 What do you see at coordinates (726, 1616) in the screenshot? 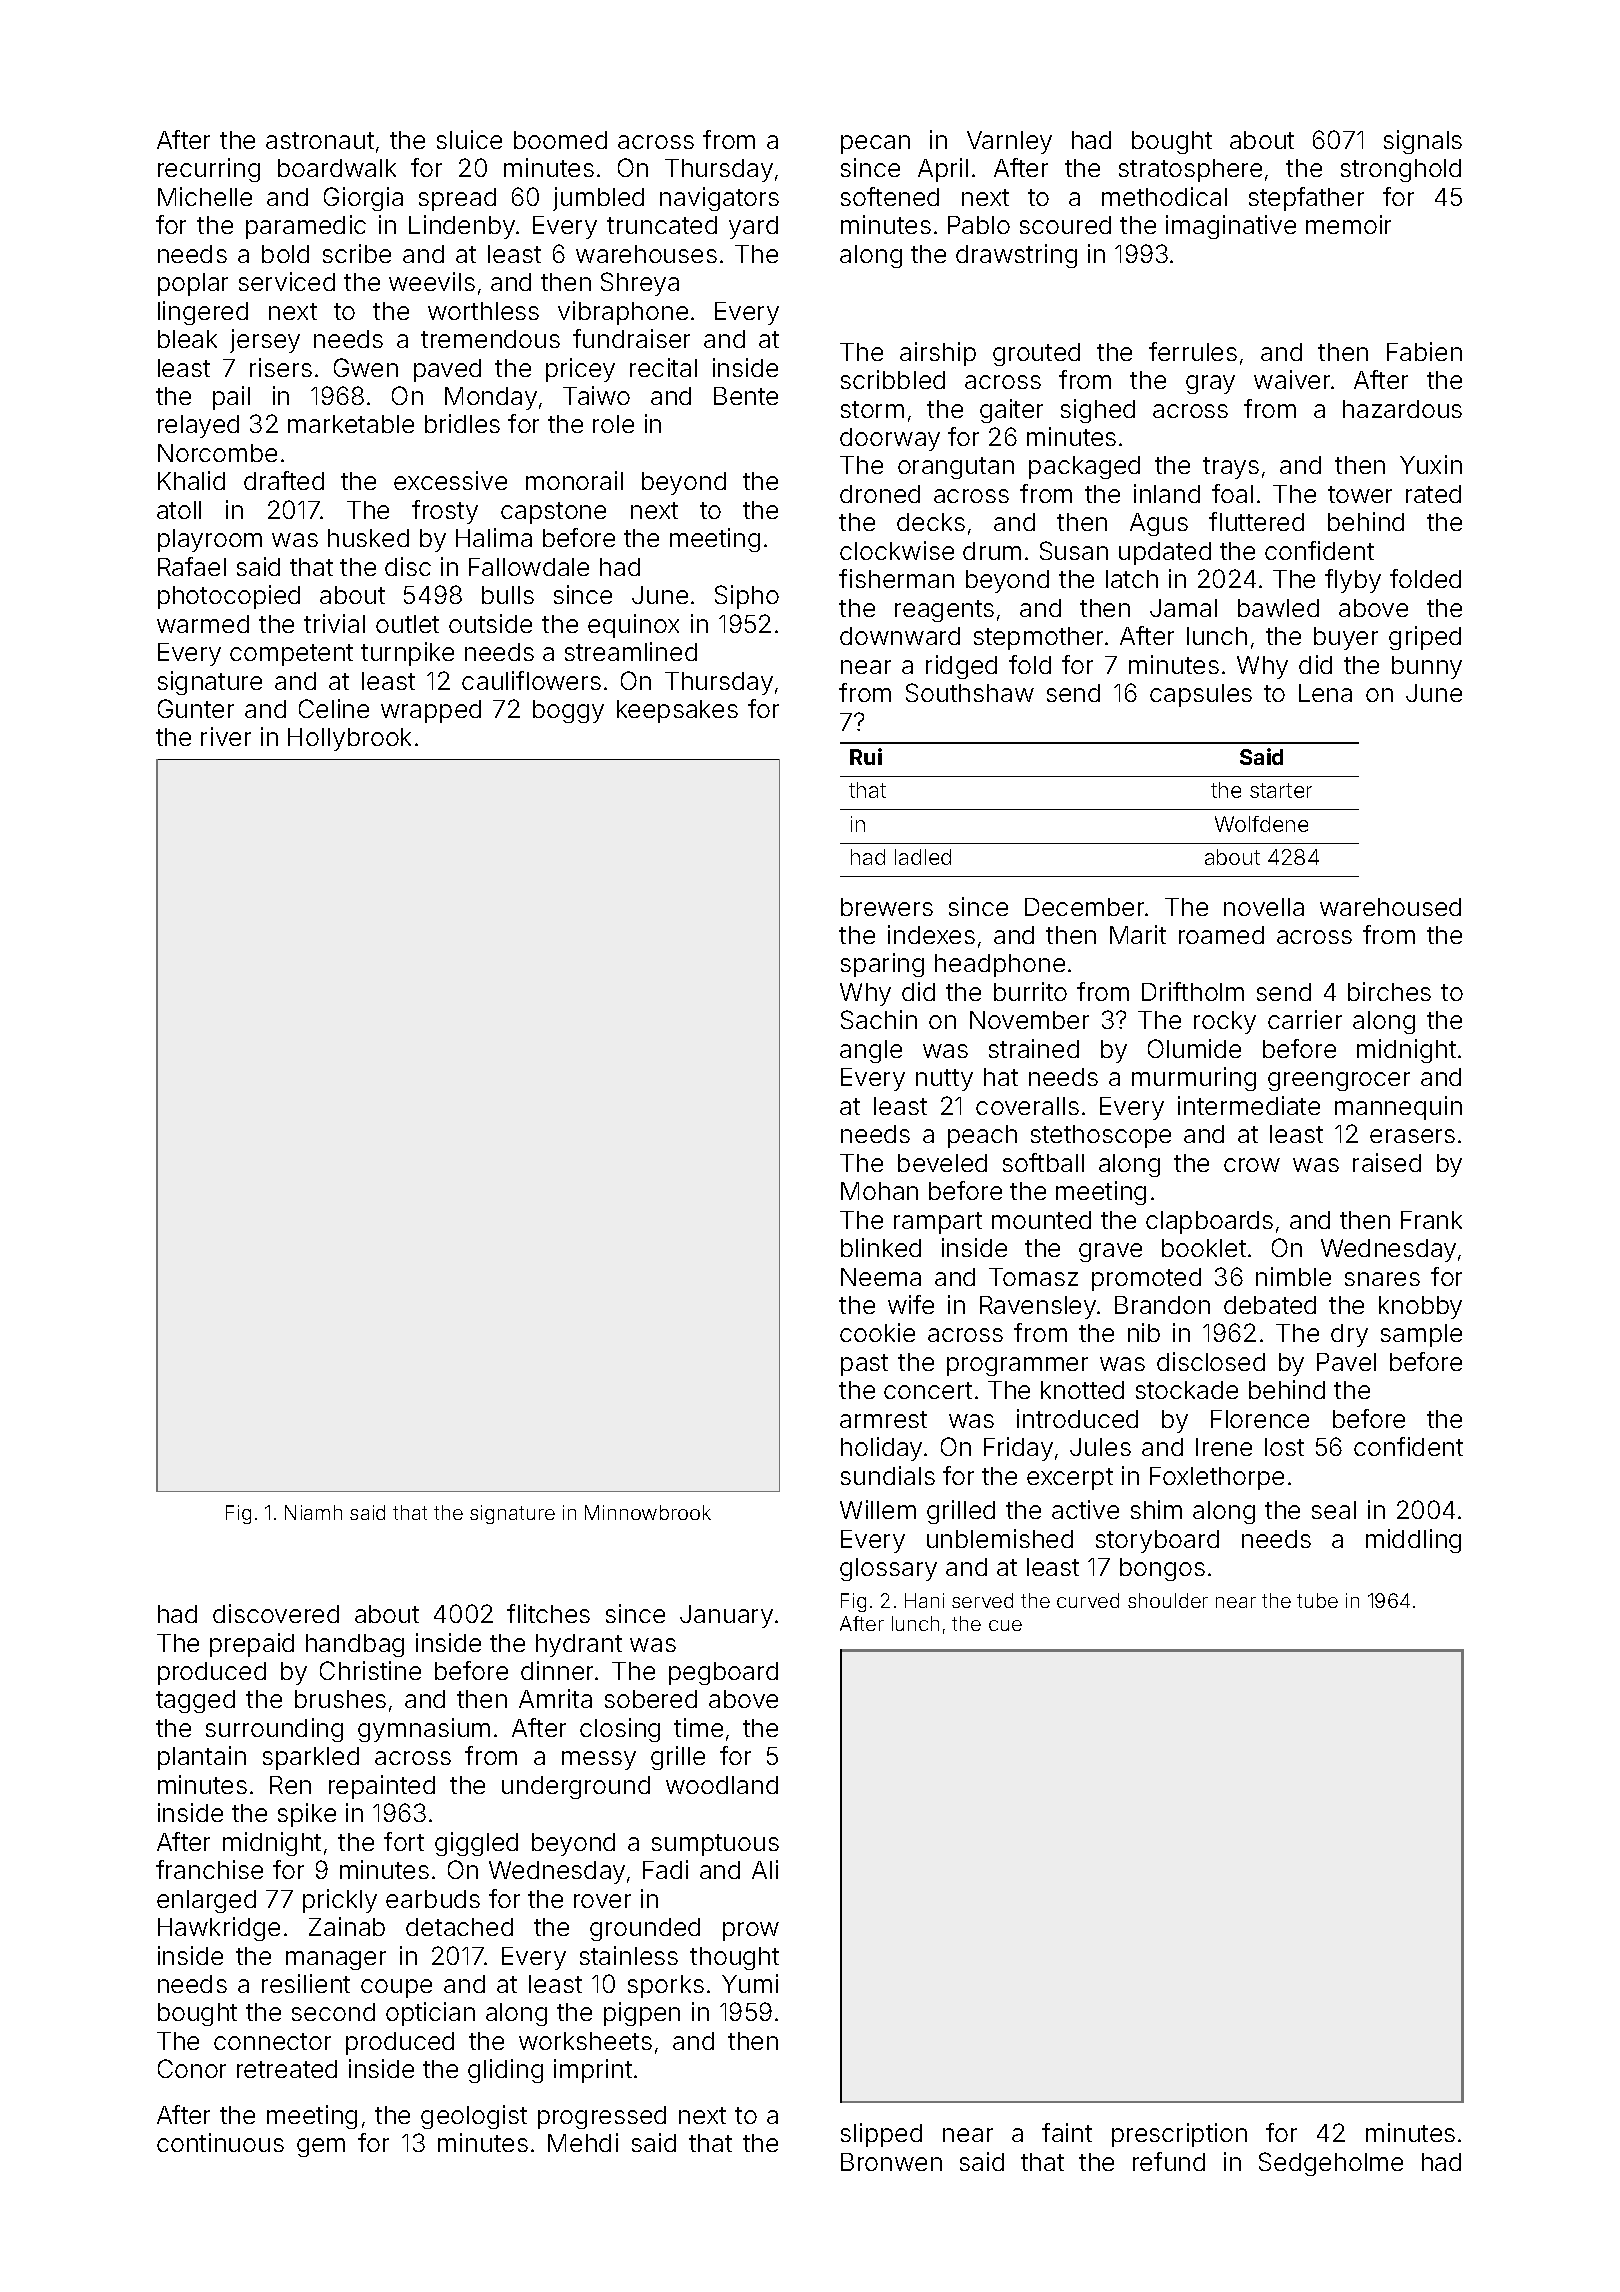
I see `January` at bounding box center [726, 1616].
